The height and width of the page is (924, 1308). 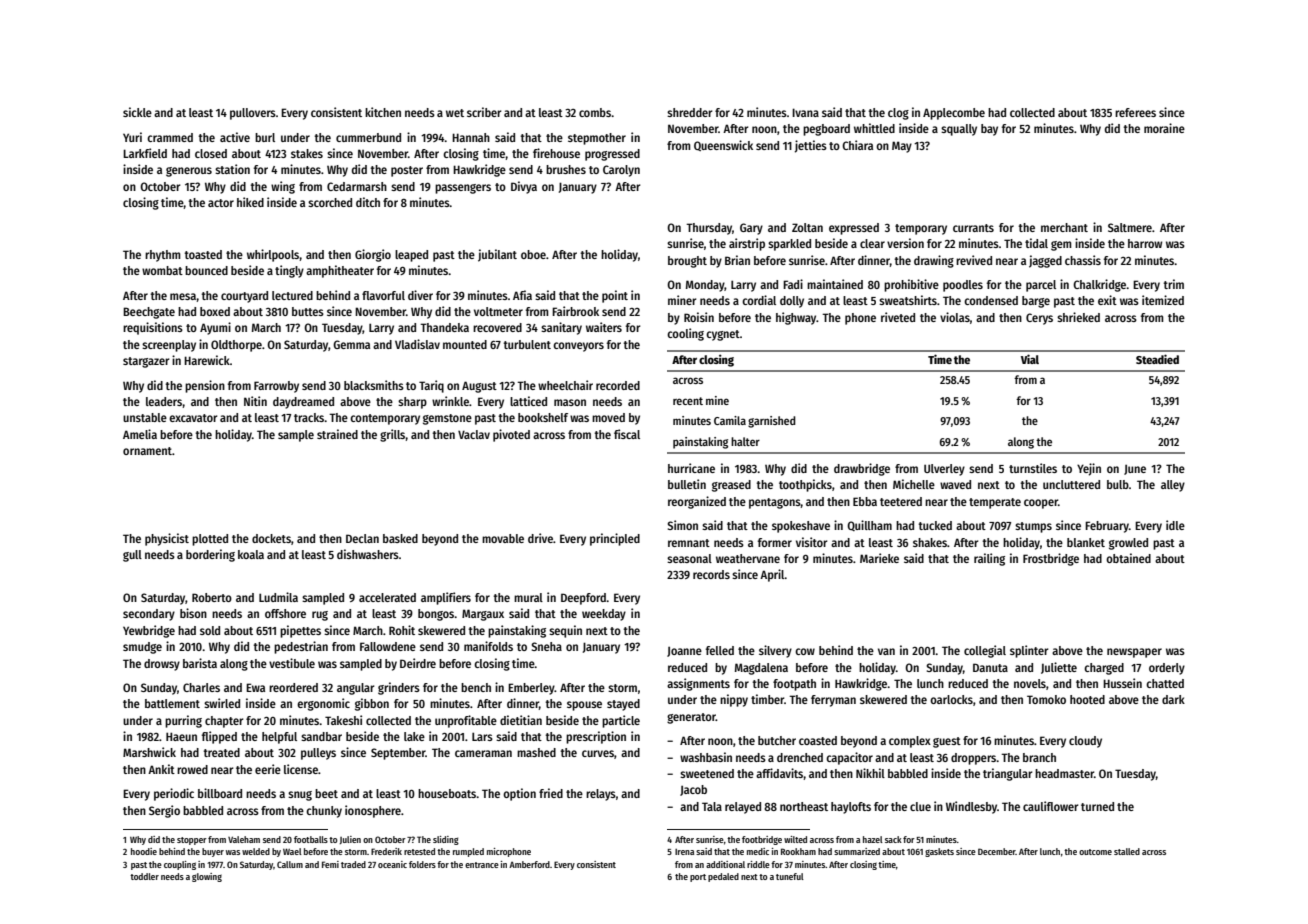 What do you see at coordinates (289, 271) in the page?
I see `tingly` at bounding box center [289, 271].
